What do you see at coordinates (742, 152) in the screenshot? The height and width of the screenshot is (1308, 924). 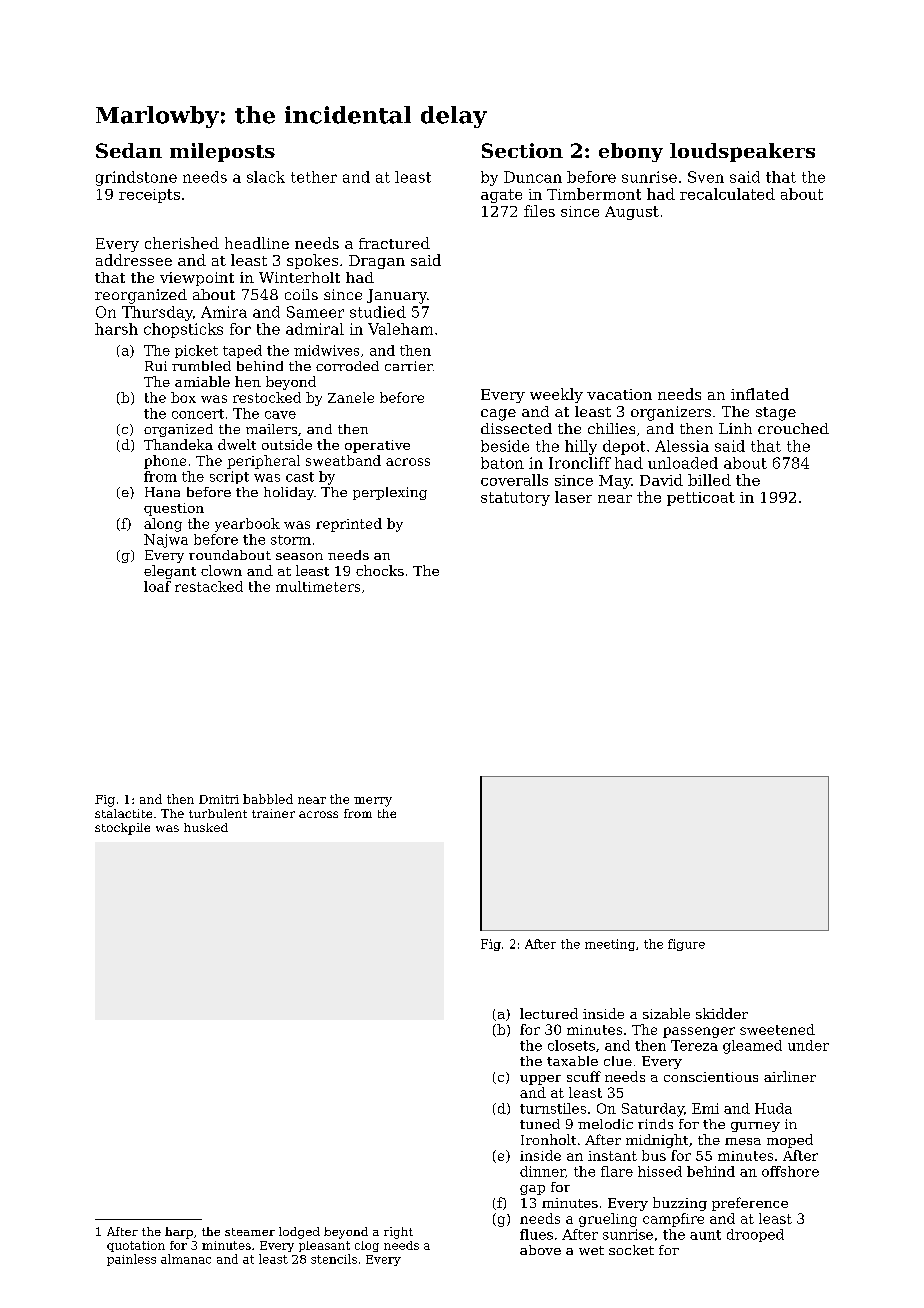 I see `loudspeakers` at bounding box center [742, 152].
